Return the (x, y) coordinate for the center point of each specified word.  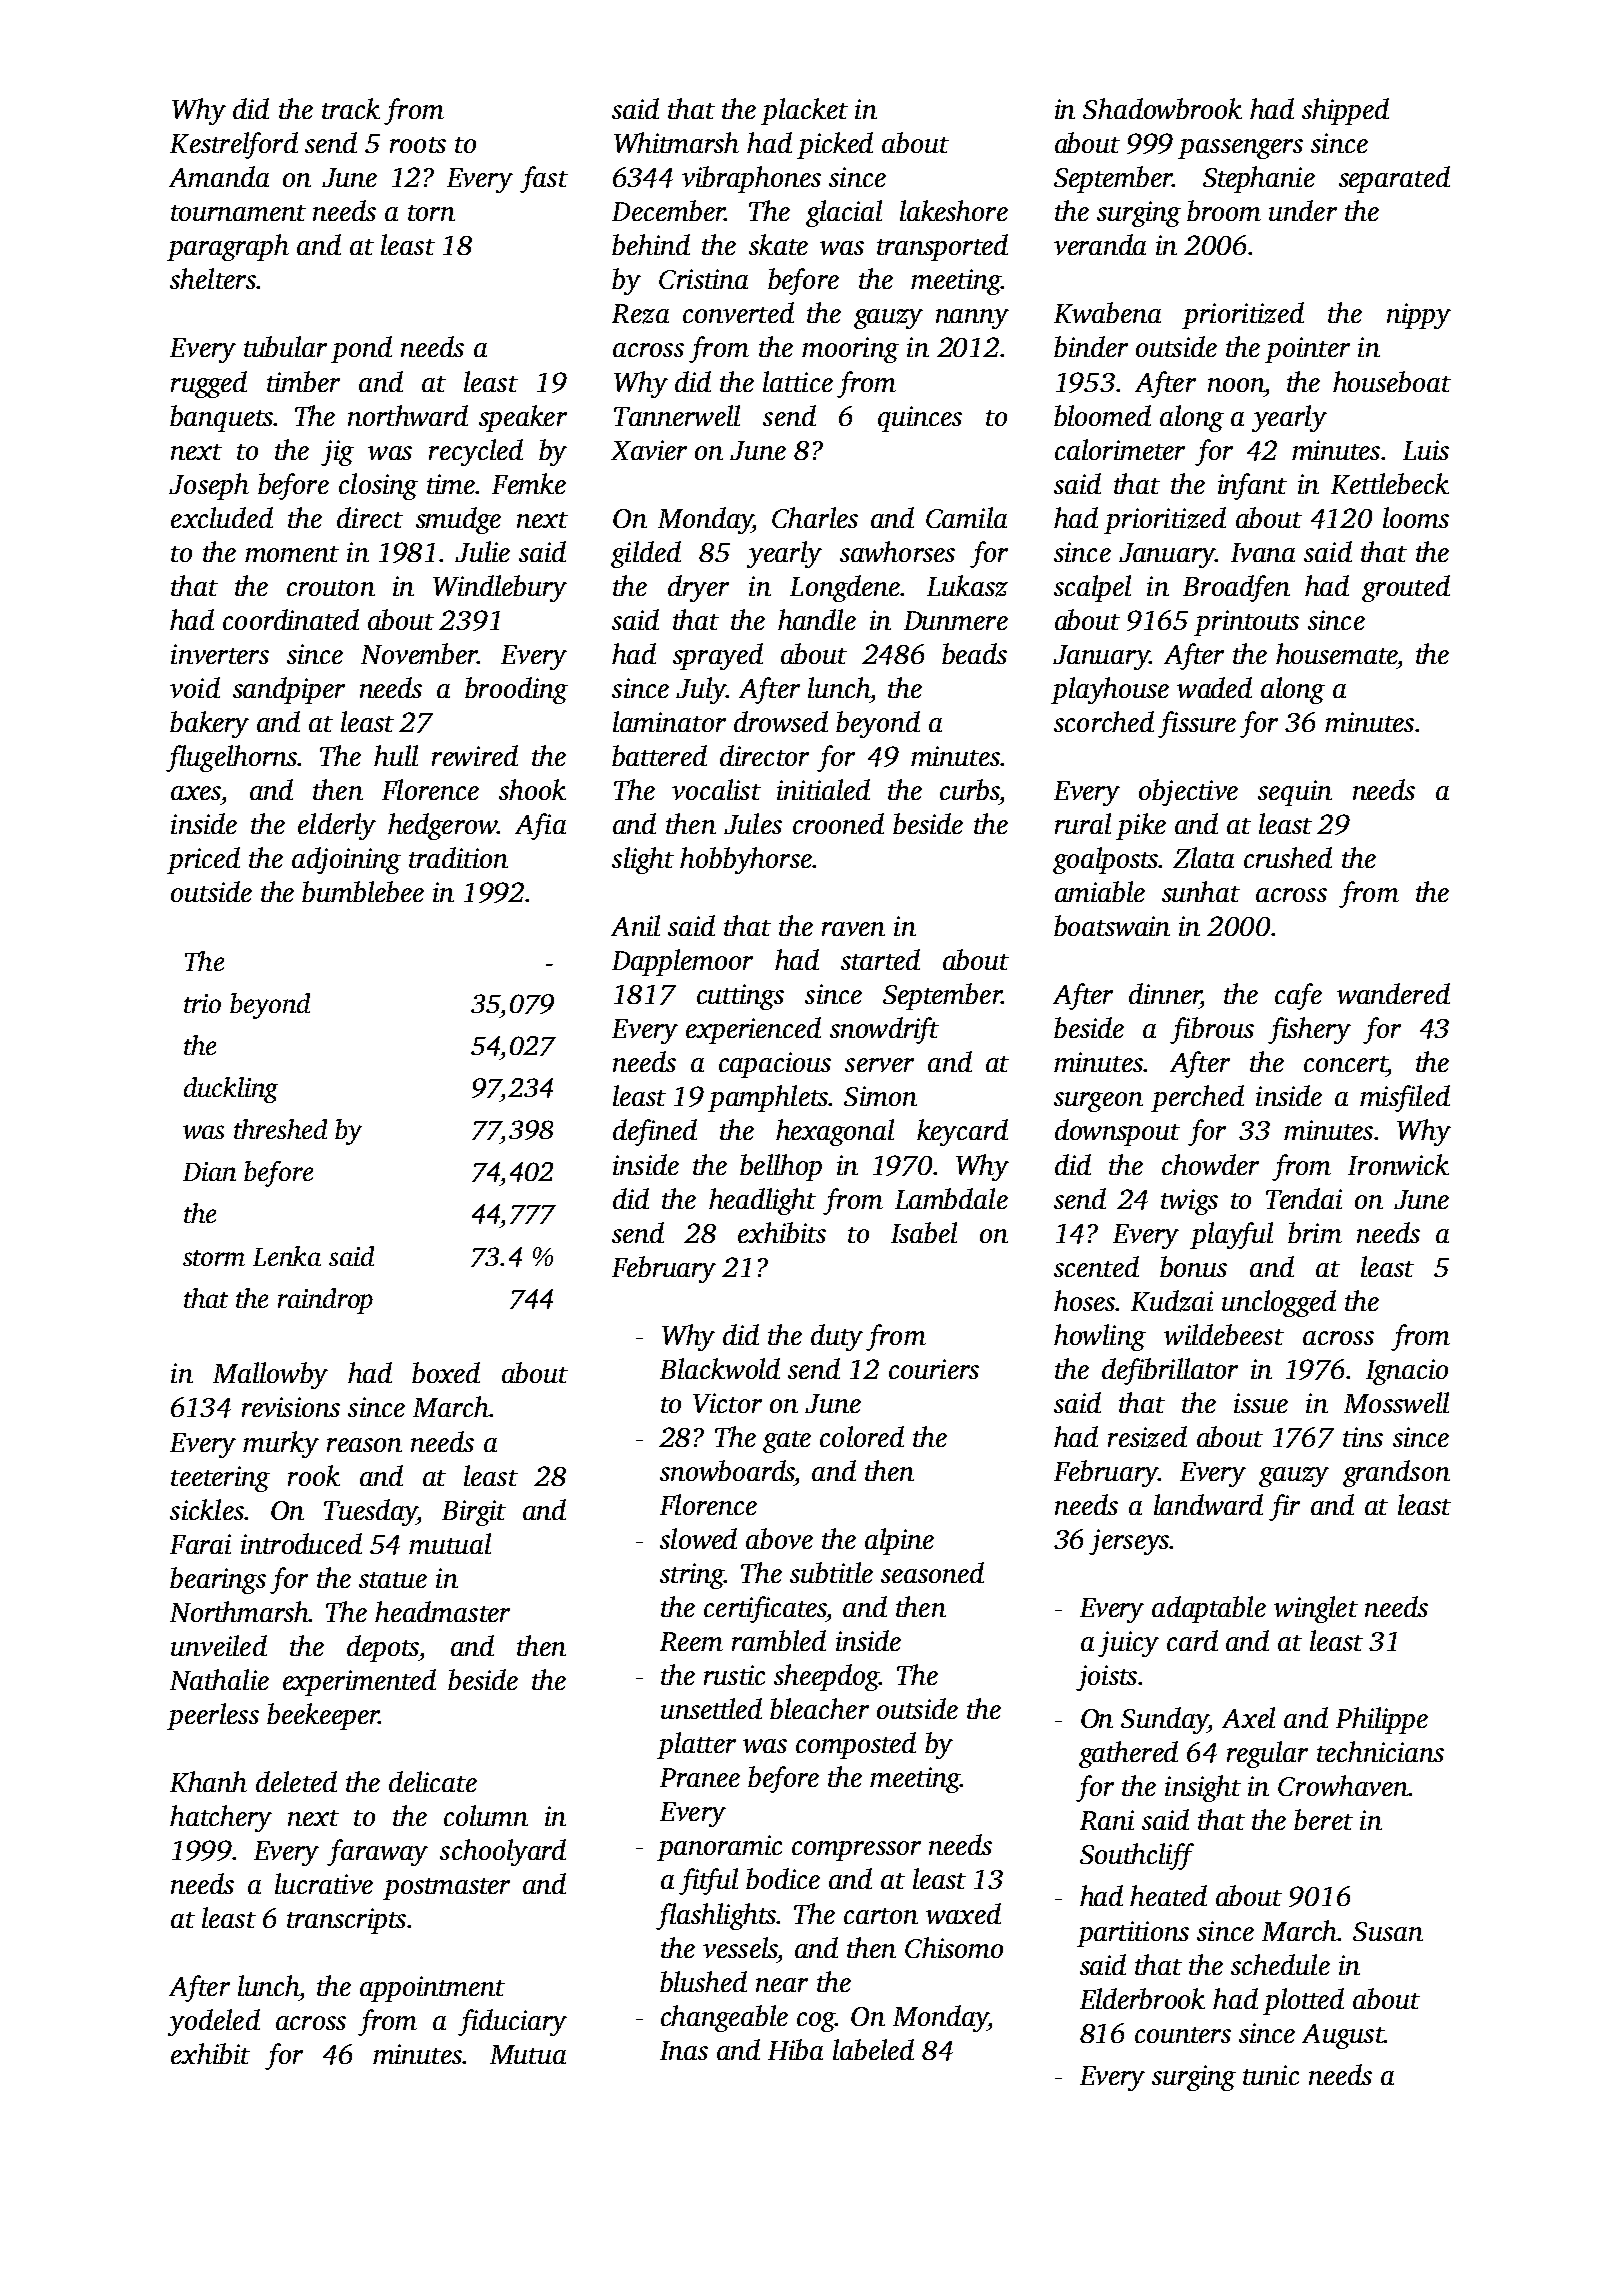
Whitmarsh (676, 142)
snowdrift (884, 1030)
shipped (1345, 111)
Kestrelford (234, 145)
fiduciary (512, 2022)
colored (862, 1436)
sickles (207, 1509)
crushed (1288, 857)
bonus (1193, 1266)
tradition (458, 857)
